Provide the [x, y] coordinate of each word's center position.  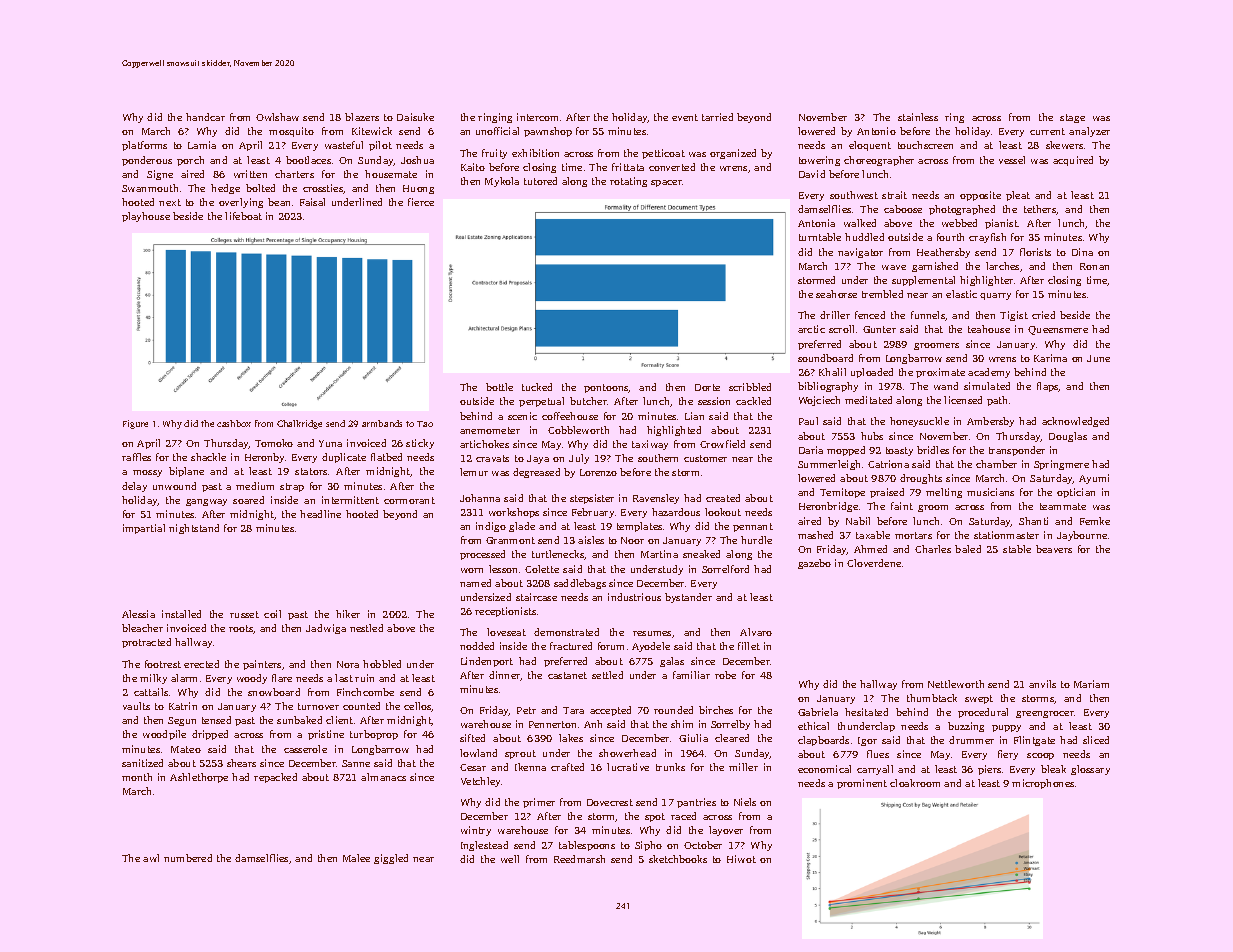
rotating [628, 182]
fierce [421, 202]
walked [860, 223]
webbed [959, 223]
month [137, 777]
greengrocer [1045, 714]
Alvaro [756, 632]
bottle [499, 387]
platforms [144, 146]
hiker [348, 614]
